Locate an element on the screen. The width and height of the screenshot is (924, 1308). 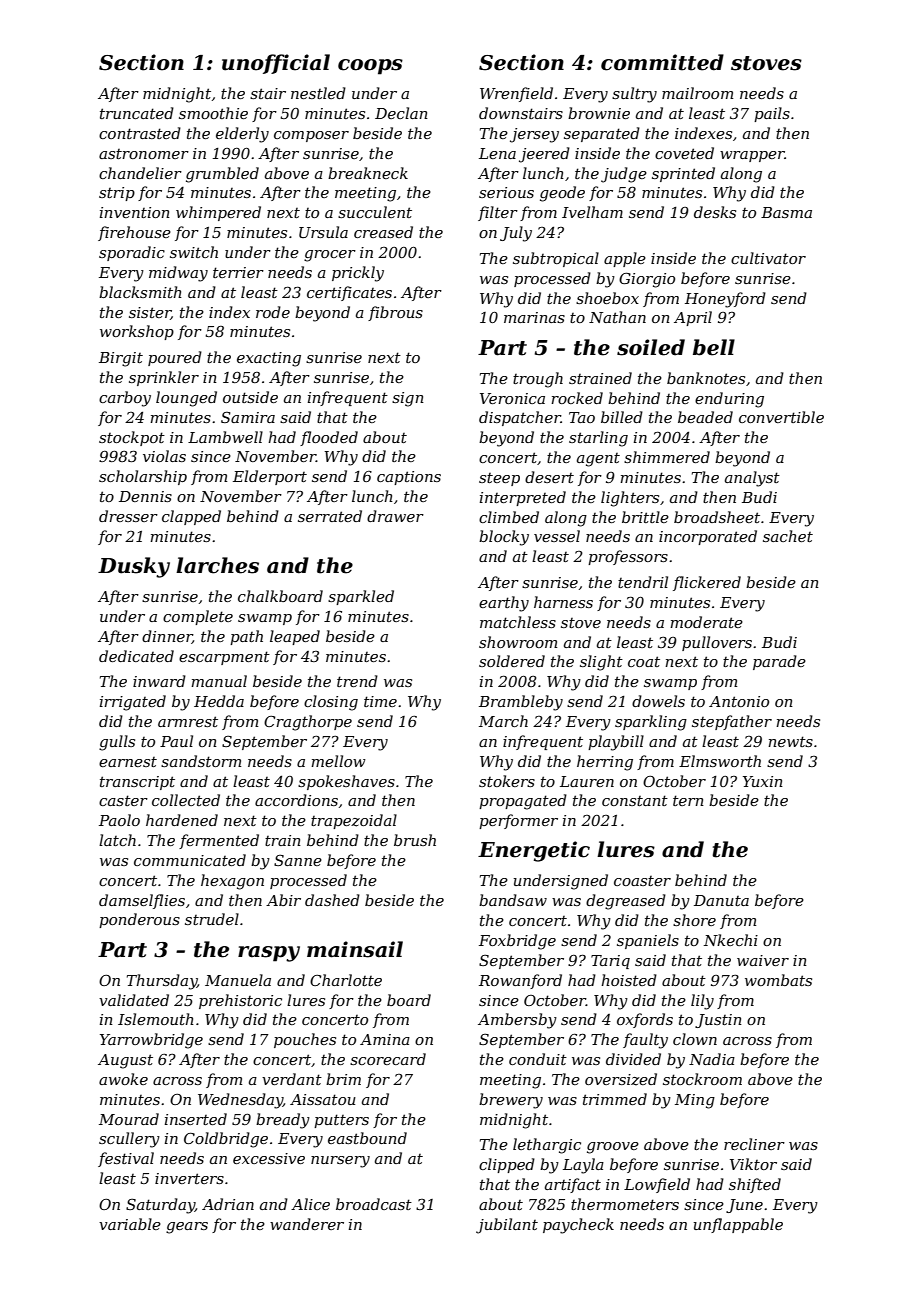
Lauren is located at coordinates (587, 781).
